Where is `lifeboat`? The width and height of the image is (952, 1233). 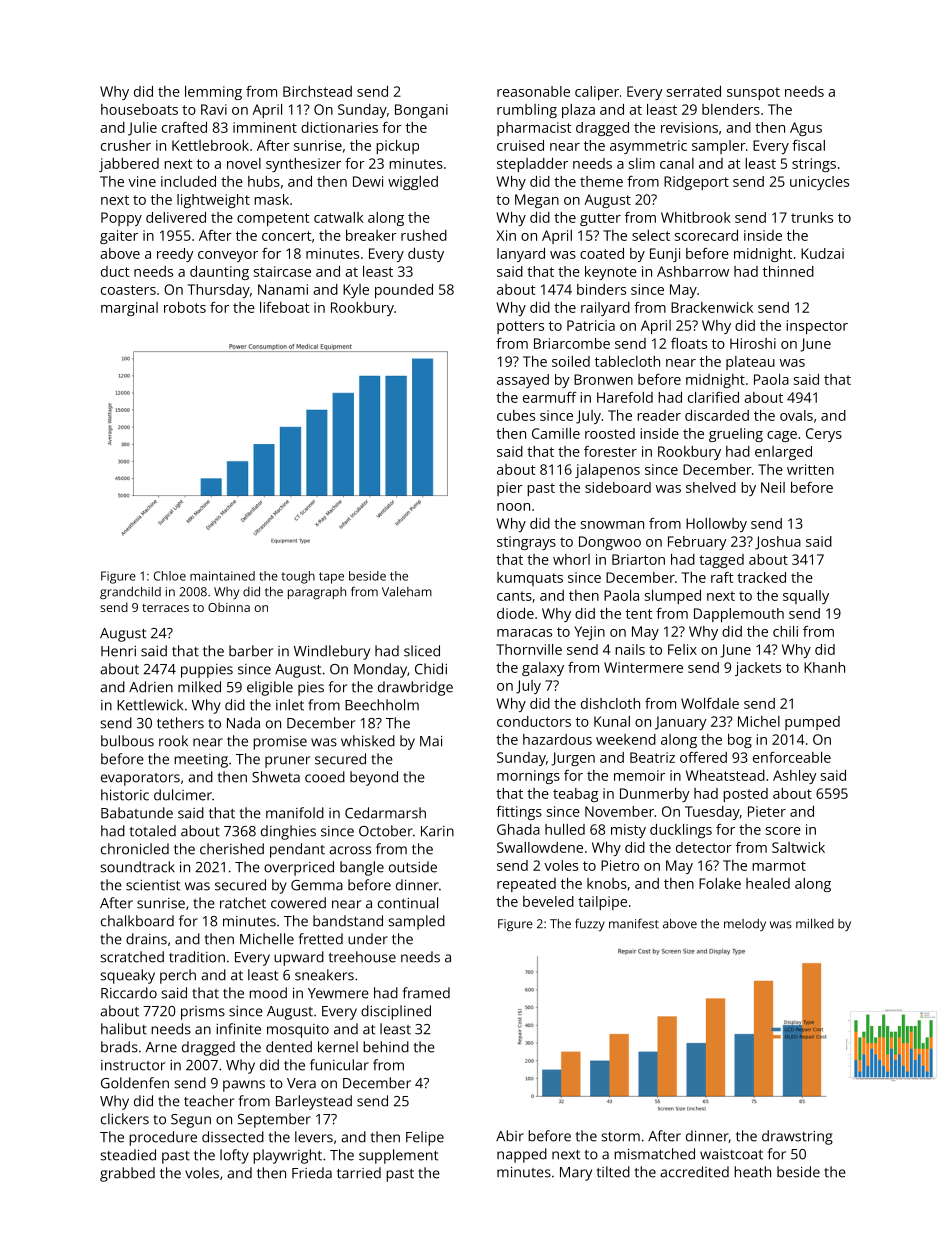
lifeboat is located at coordinates (284, 307).
